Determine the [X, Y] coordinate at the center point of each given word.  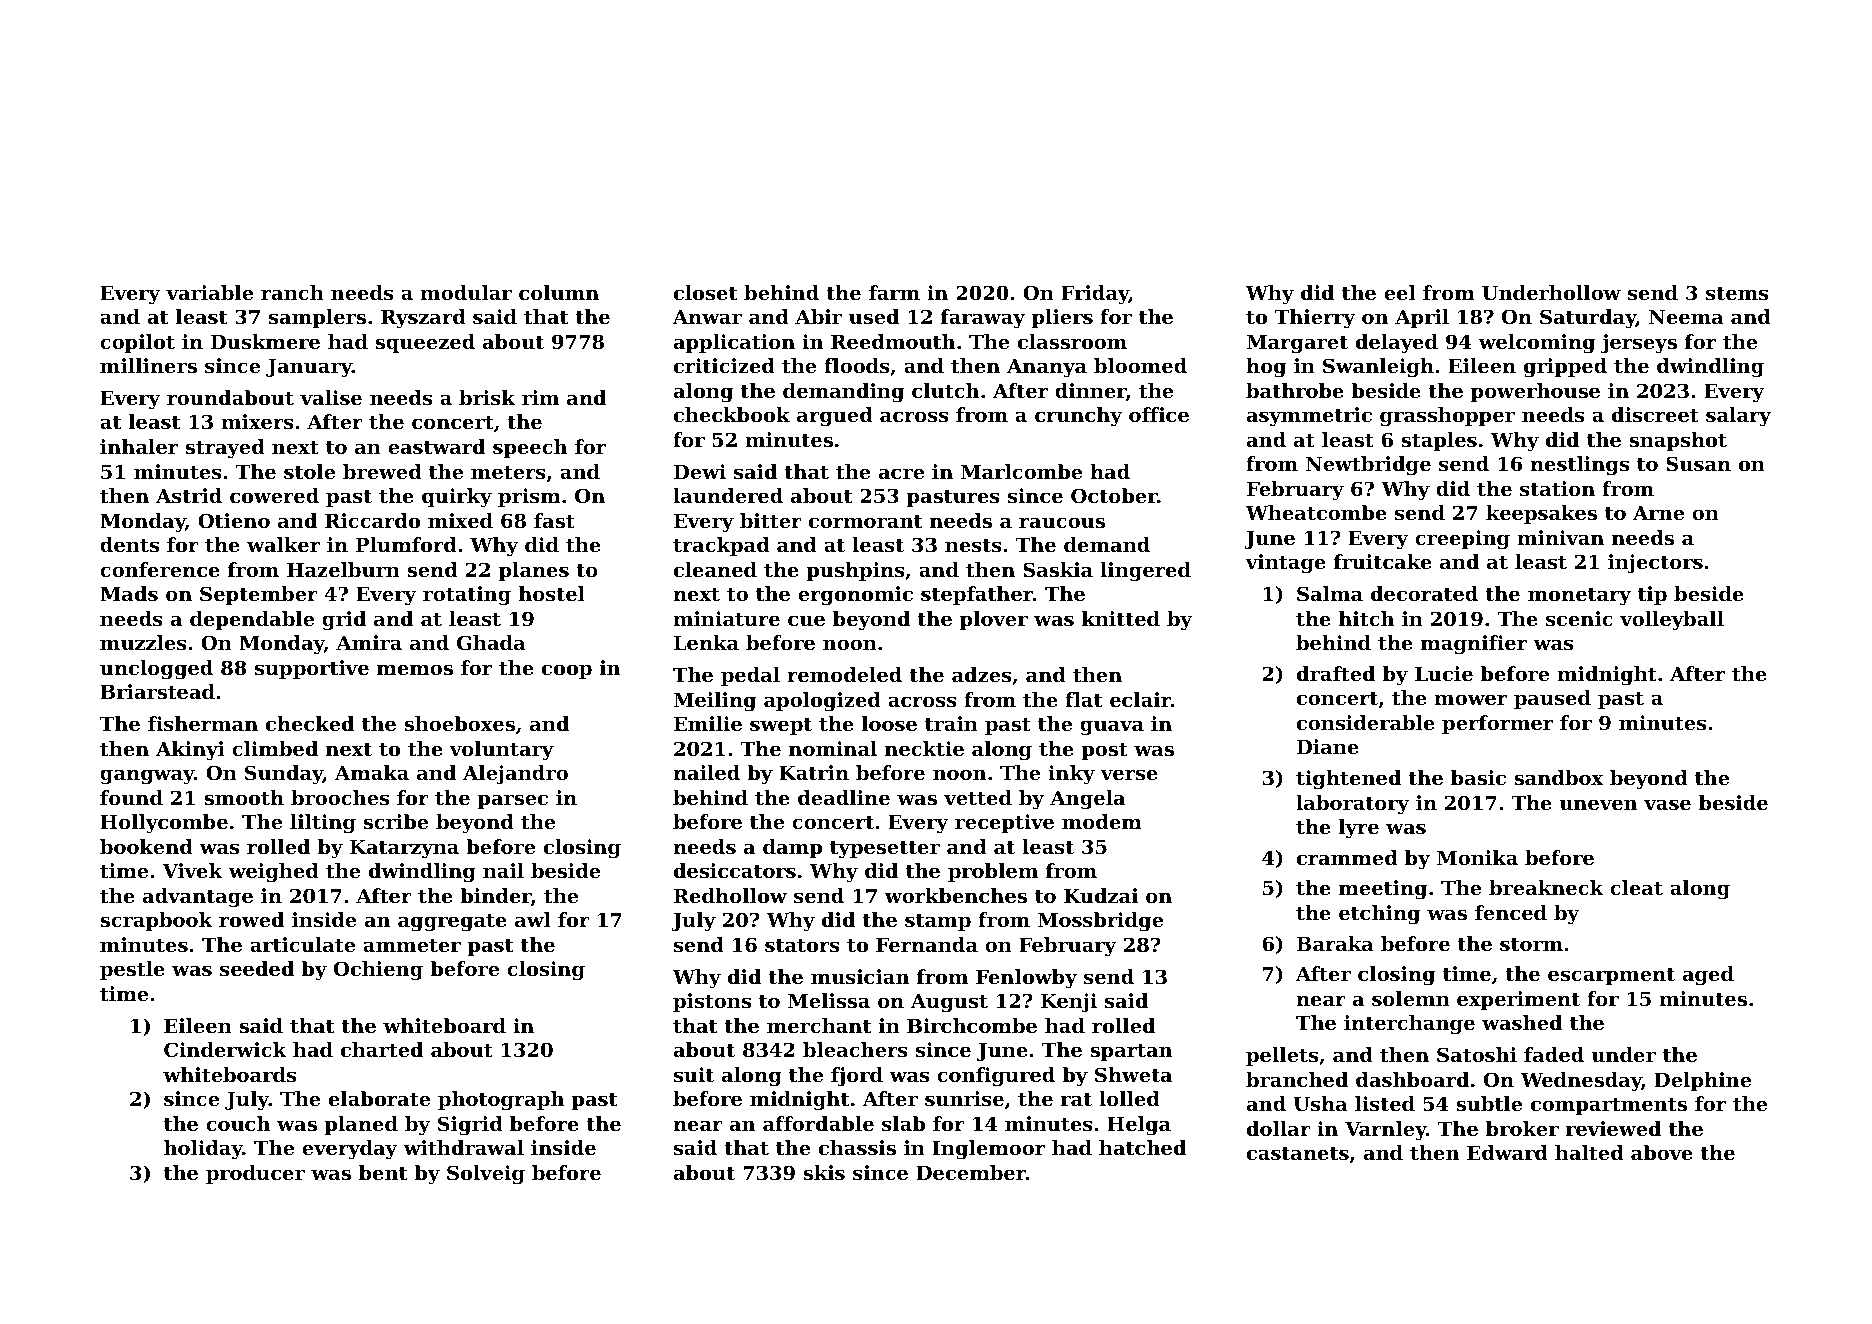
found [131, 797]
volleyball [1672, 621]
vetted [978, 798]
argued [835, 417]
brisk [487, 398]
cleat [1636, 888]
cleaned [715, 569]
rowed [251, 920]
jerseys [1639, 344]
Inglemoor [988, 1150]
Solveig [486, 1175]
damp [792, 848]
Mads [129, 593]
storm [1531, 944]
